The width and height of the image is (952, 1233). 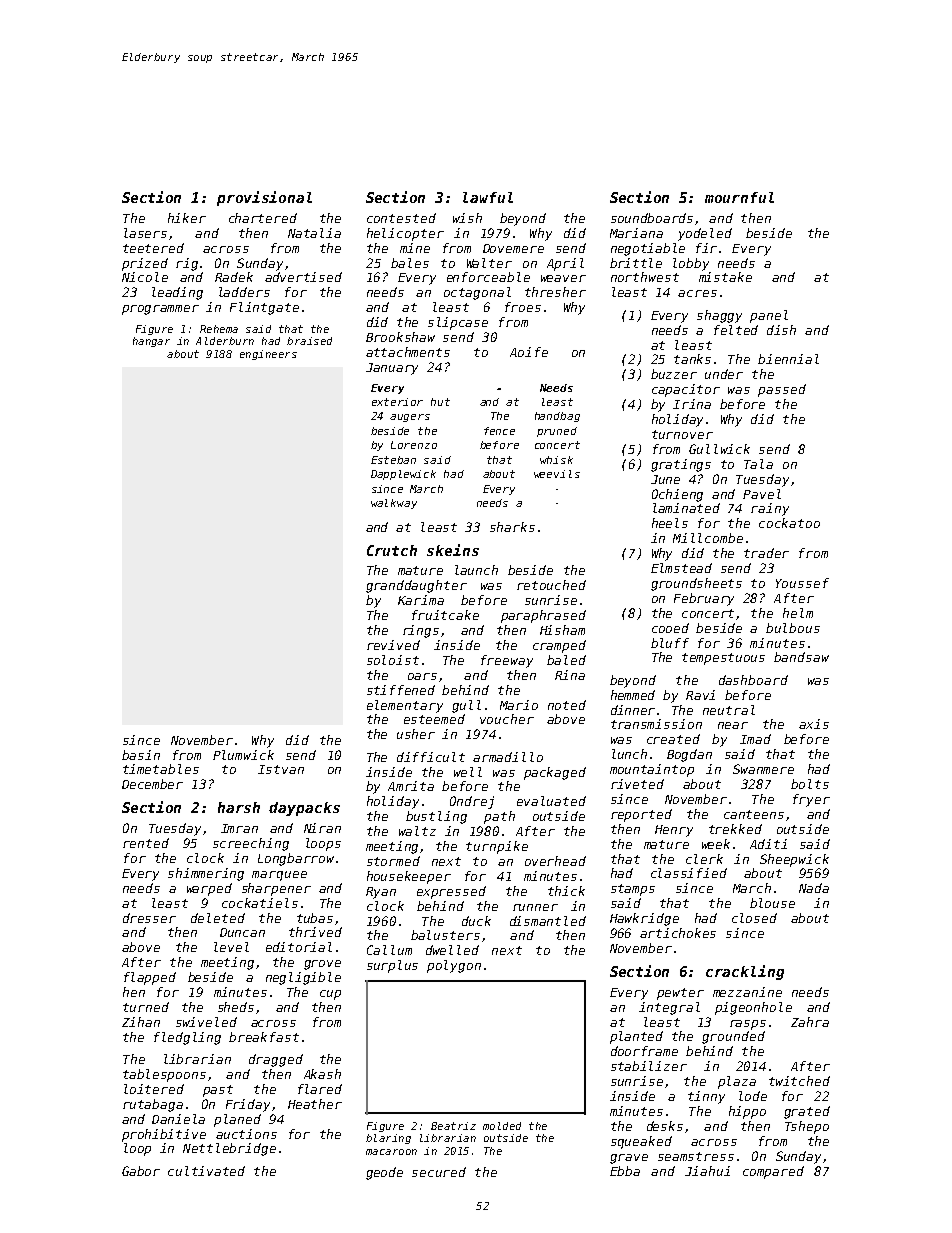 What do you see at coordinates (724, 374) in the image?
I see `under` at bounding box center [724, 374].
